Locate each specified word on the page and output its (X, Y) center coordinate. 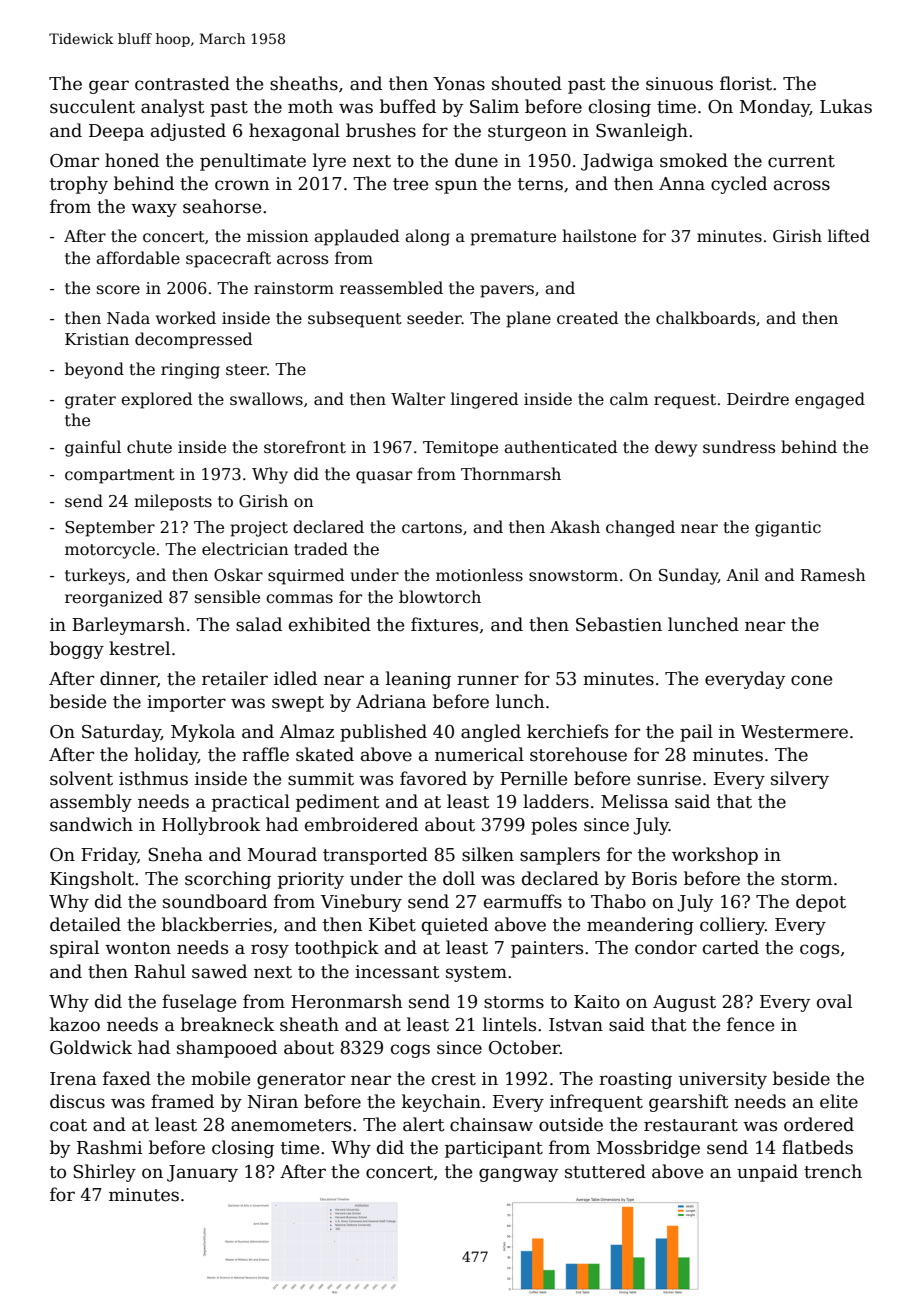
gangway (518, 1175)
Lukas (846, 106)
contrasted (182, 83)
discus (77, 1101)
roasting (635, 1080)
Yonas (459, 84)
